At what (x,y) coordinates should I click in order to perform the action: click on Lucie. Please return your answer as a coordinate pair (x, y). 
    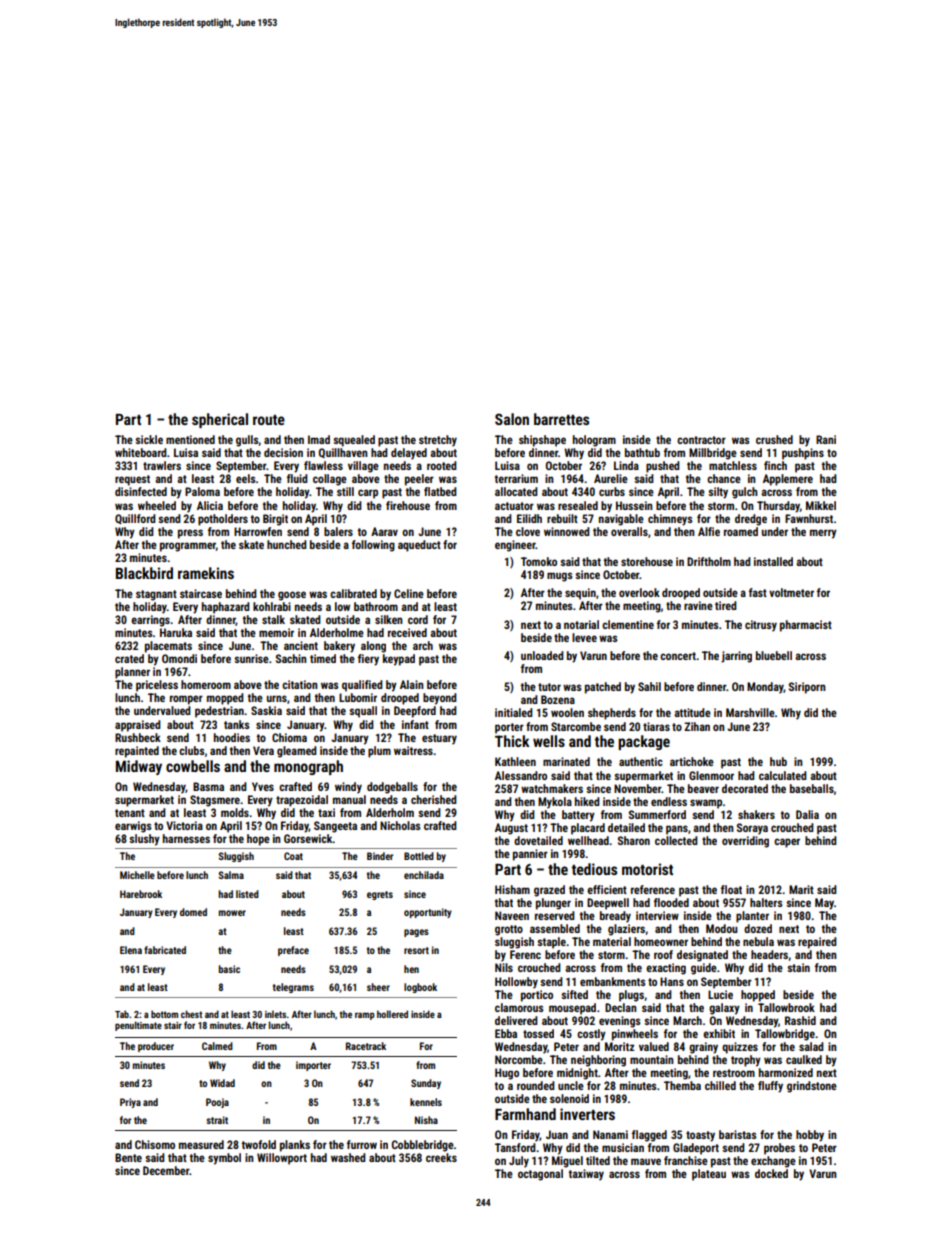
    Looking at the image, I should click on (720, 994).
